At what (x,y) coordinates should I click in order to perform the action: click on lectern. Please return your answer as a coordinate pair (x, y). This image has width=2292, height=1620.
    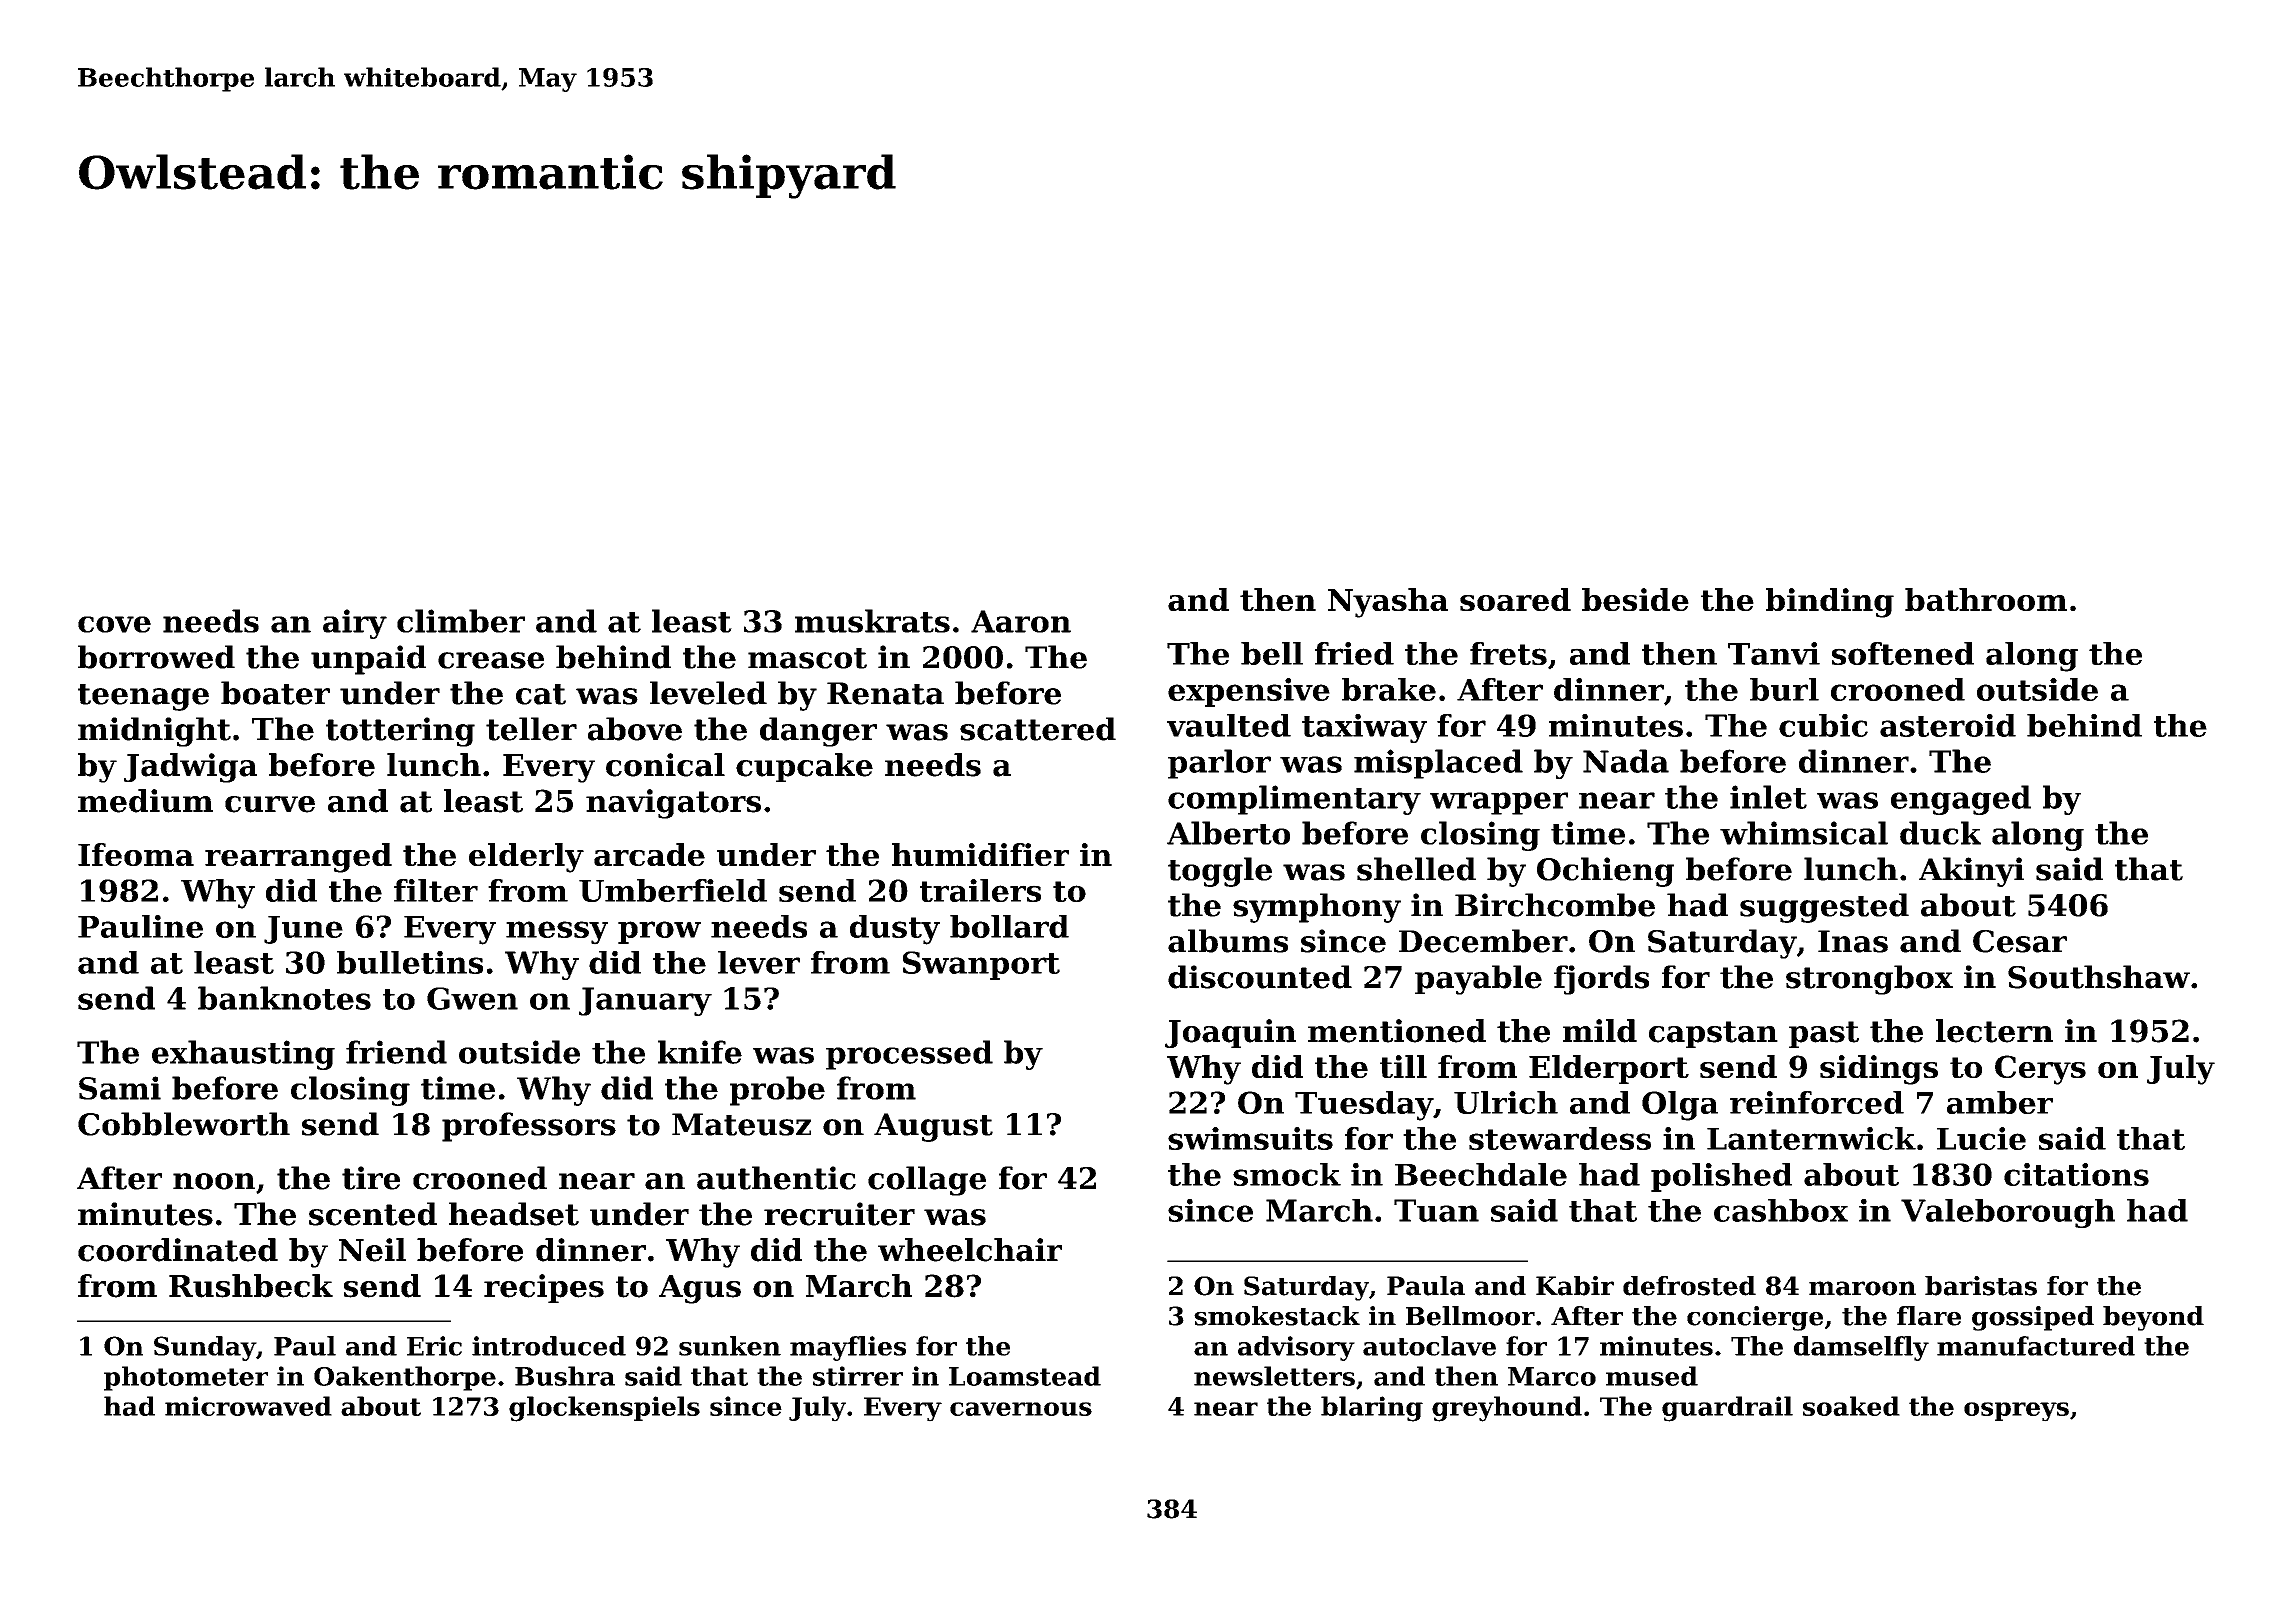
    Looking at the image, I should click on (1994, 1031).
